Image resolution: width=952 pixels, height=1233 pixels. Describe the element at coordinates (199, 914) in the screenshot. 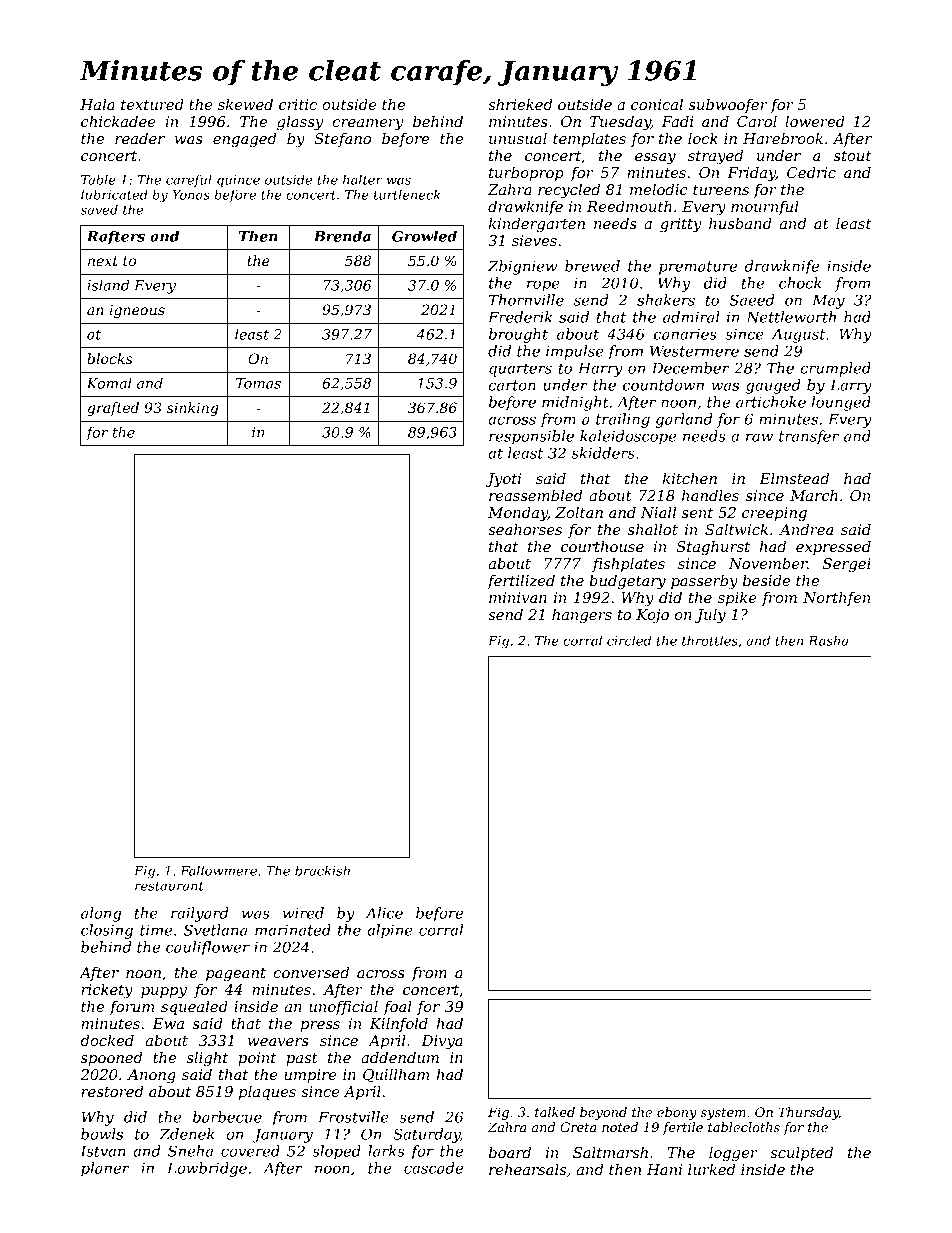

I see `railyard` at that location.
